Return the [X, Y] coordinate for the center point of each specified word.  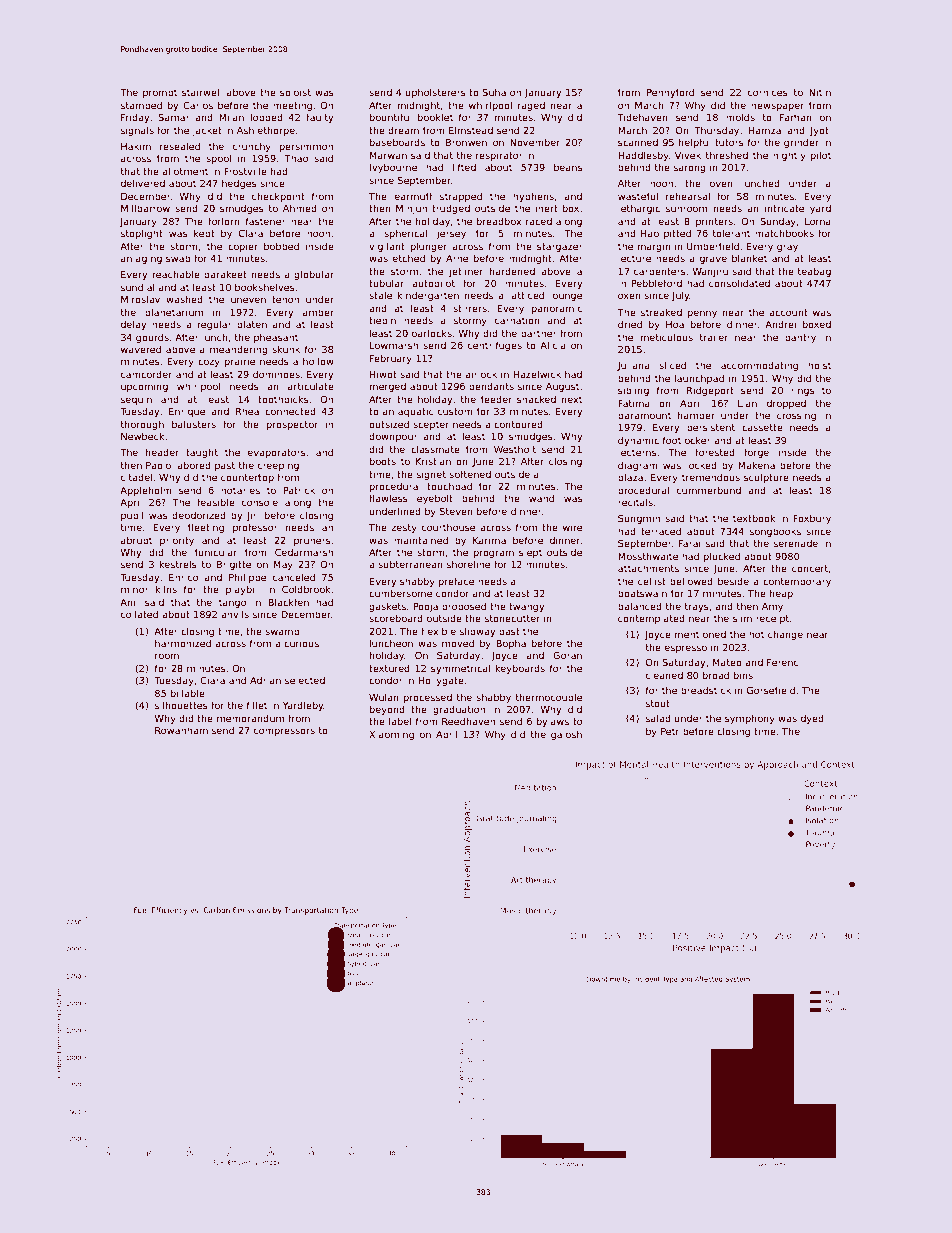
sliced [672, 365]
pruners [312, 542]
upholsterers [435, 93]
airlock [481, 374]
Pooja [425, 607]
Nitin [820, 92]
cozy [209, 363]
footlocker [687, 440]
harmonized [183, 643]
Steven [456, 511]
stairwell [202, 92]
